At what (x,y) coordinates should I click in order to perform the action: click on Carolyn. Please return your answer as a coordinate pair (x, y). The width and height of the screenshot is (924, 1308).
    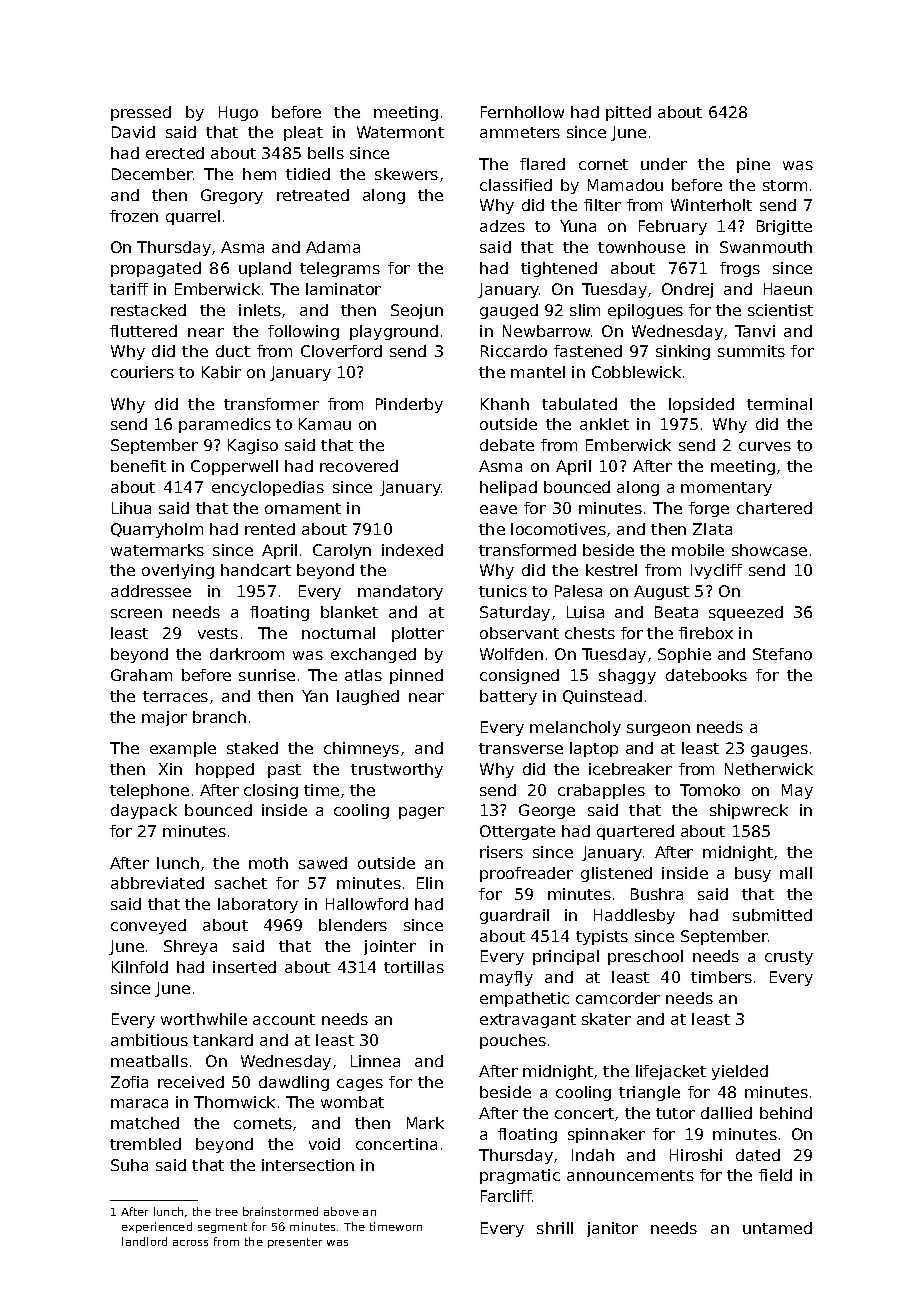
    Looking at the image, I should click on (342, 551).
